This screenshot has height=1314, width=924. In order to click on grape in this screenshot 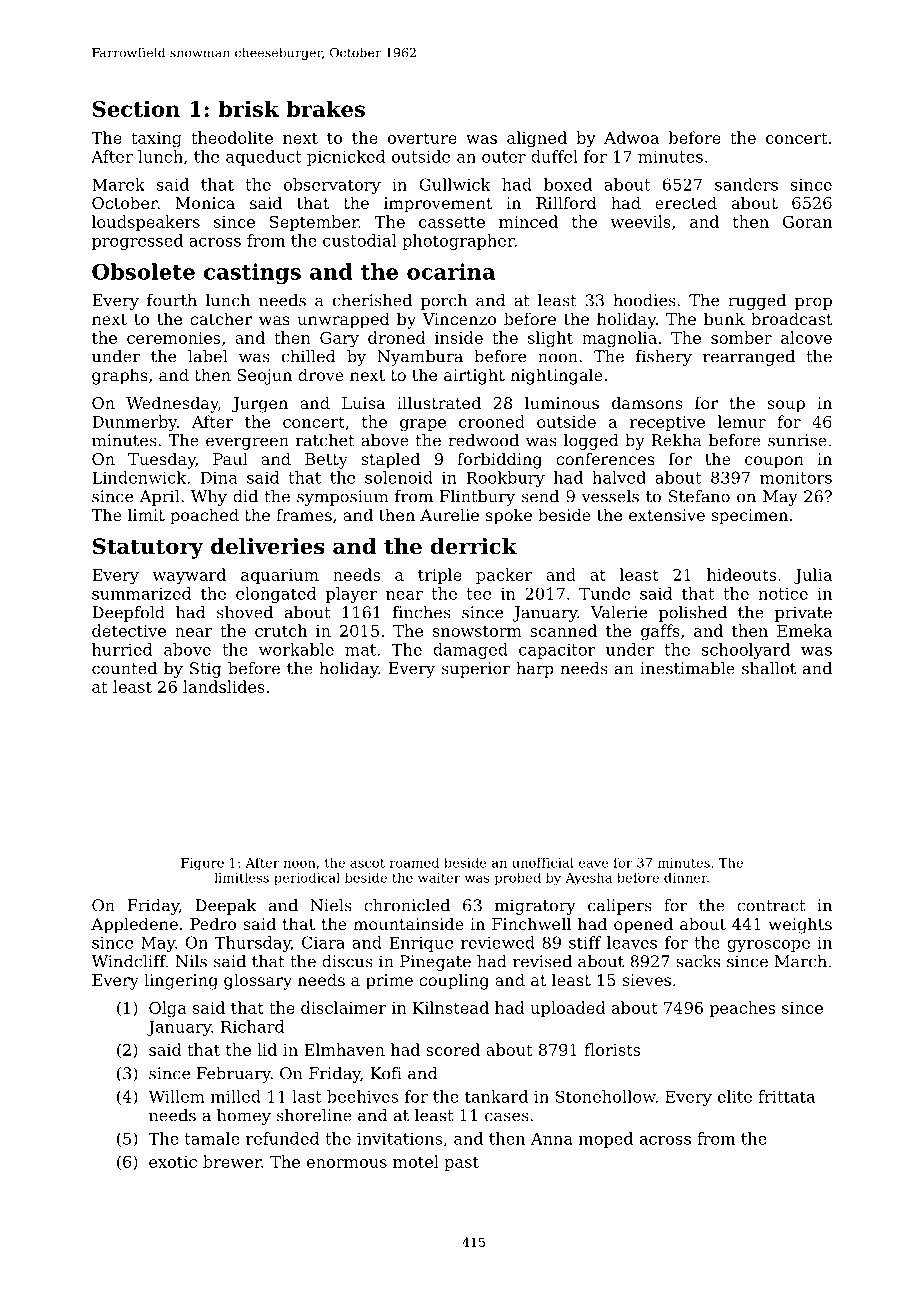, I will do `click(423, 425)`.
